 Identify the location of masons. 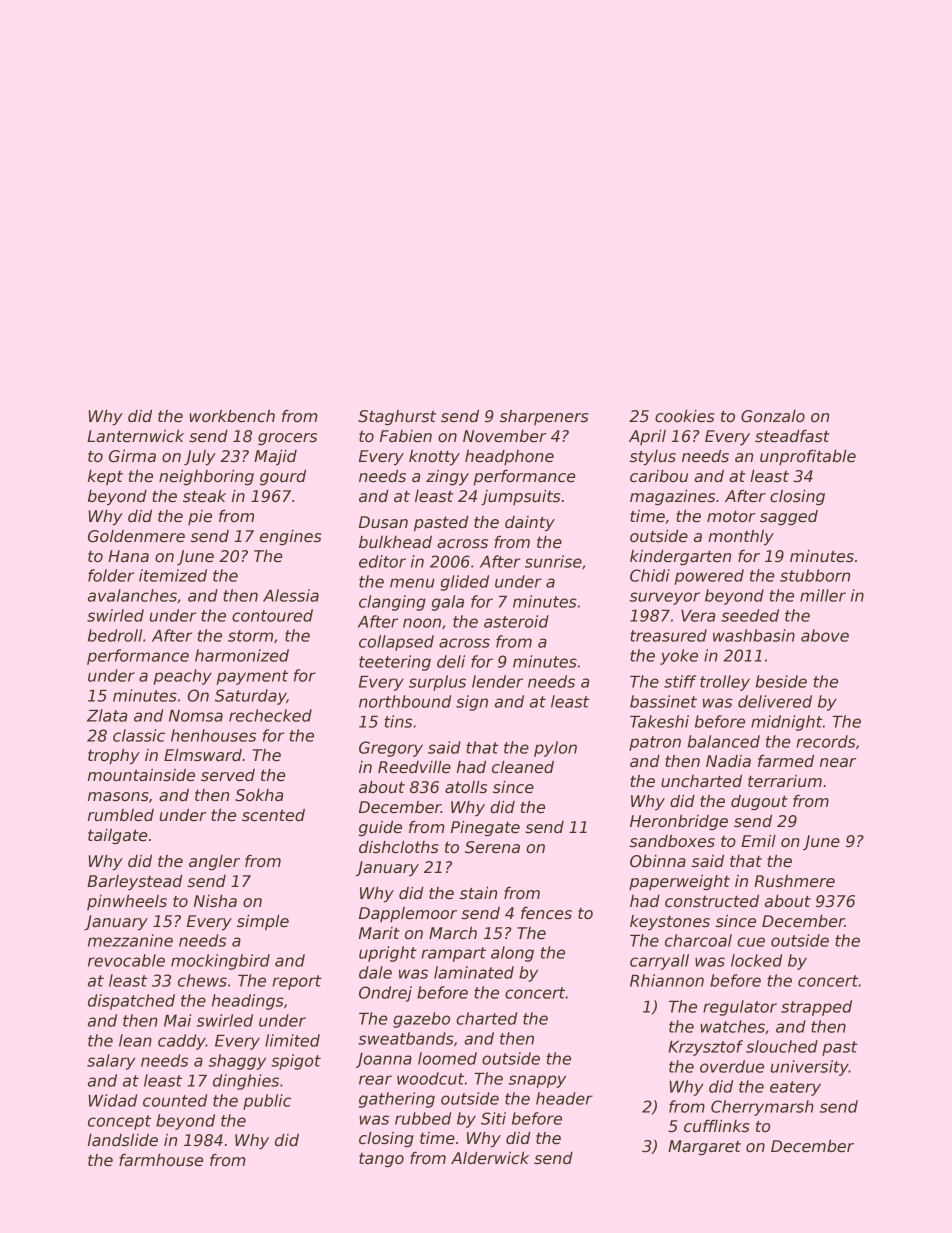
(118, 797).
